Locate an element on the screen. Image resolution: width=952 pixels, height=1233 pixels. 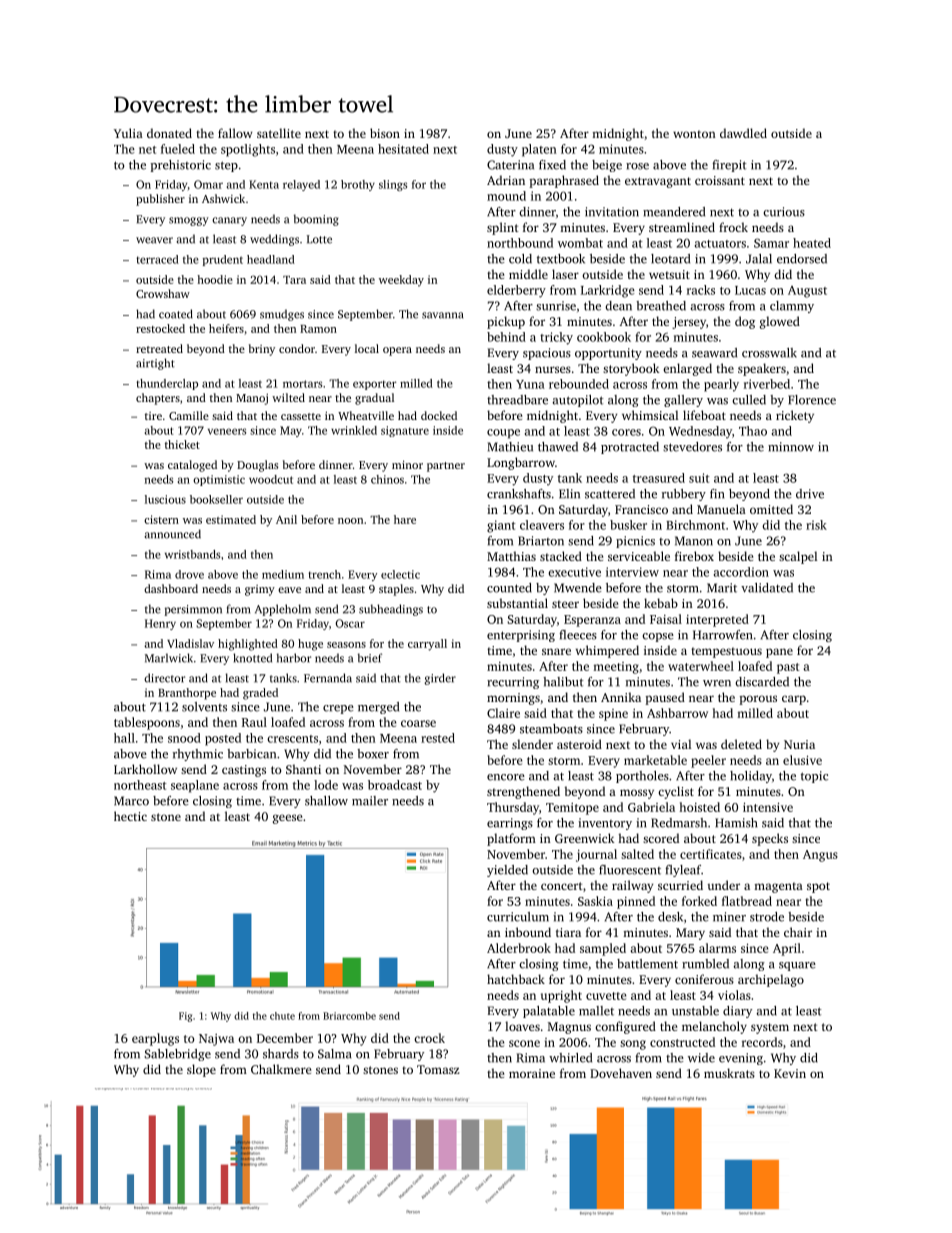
Chalkmere is located at coordinates (281, 1069).
